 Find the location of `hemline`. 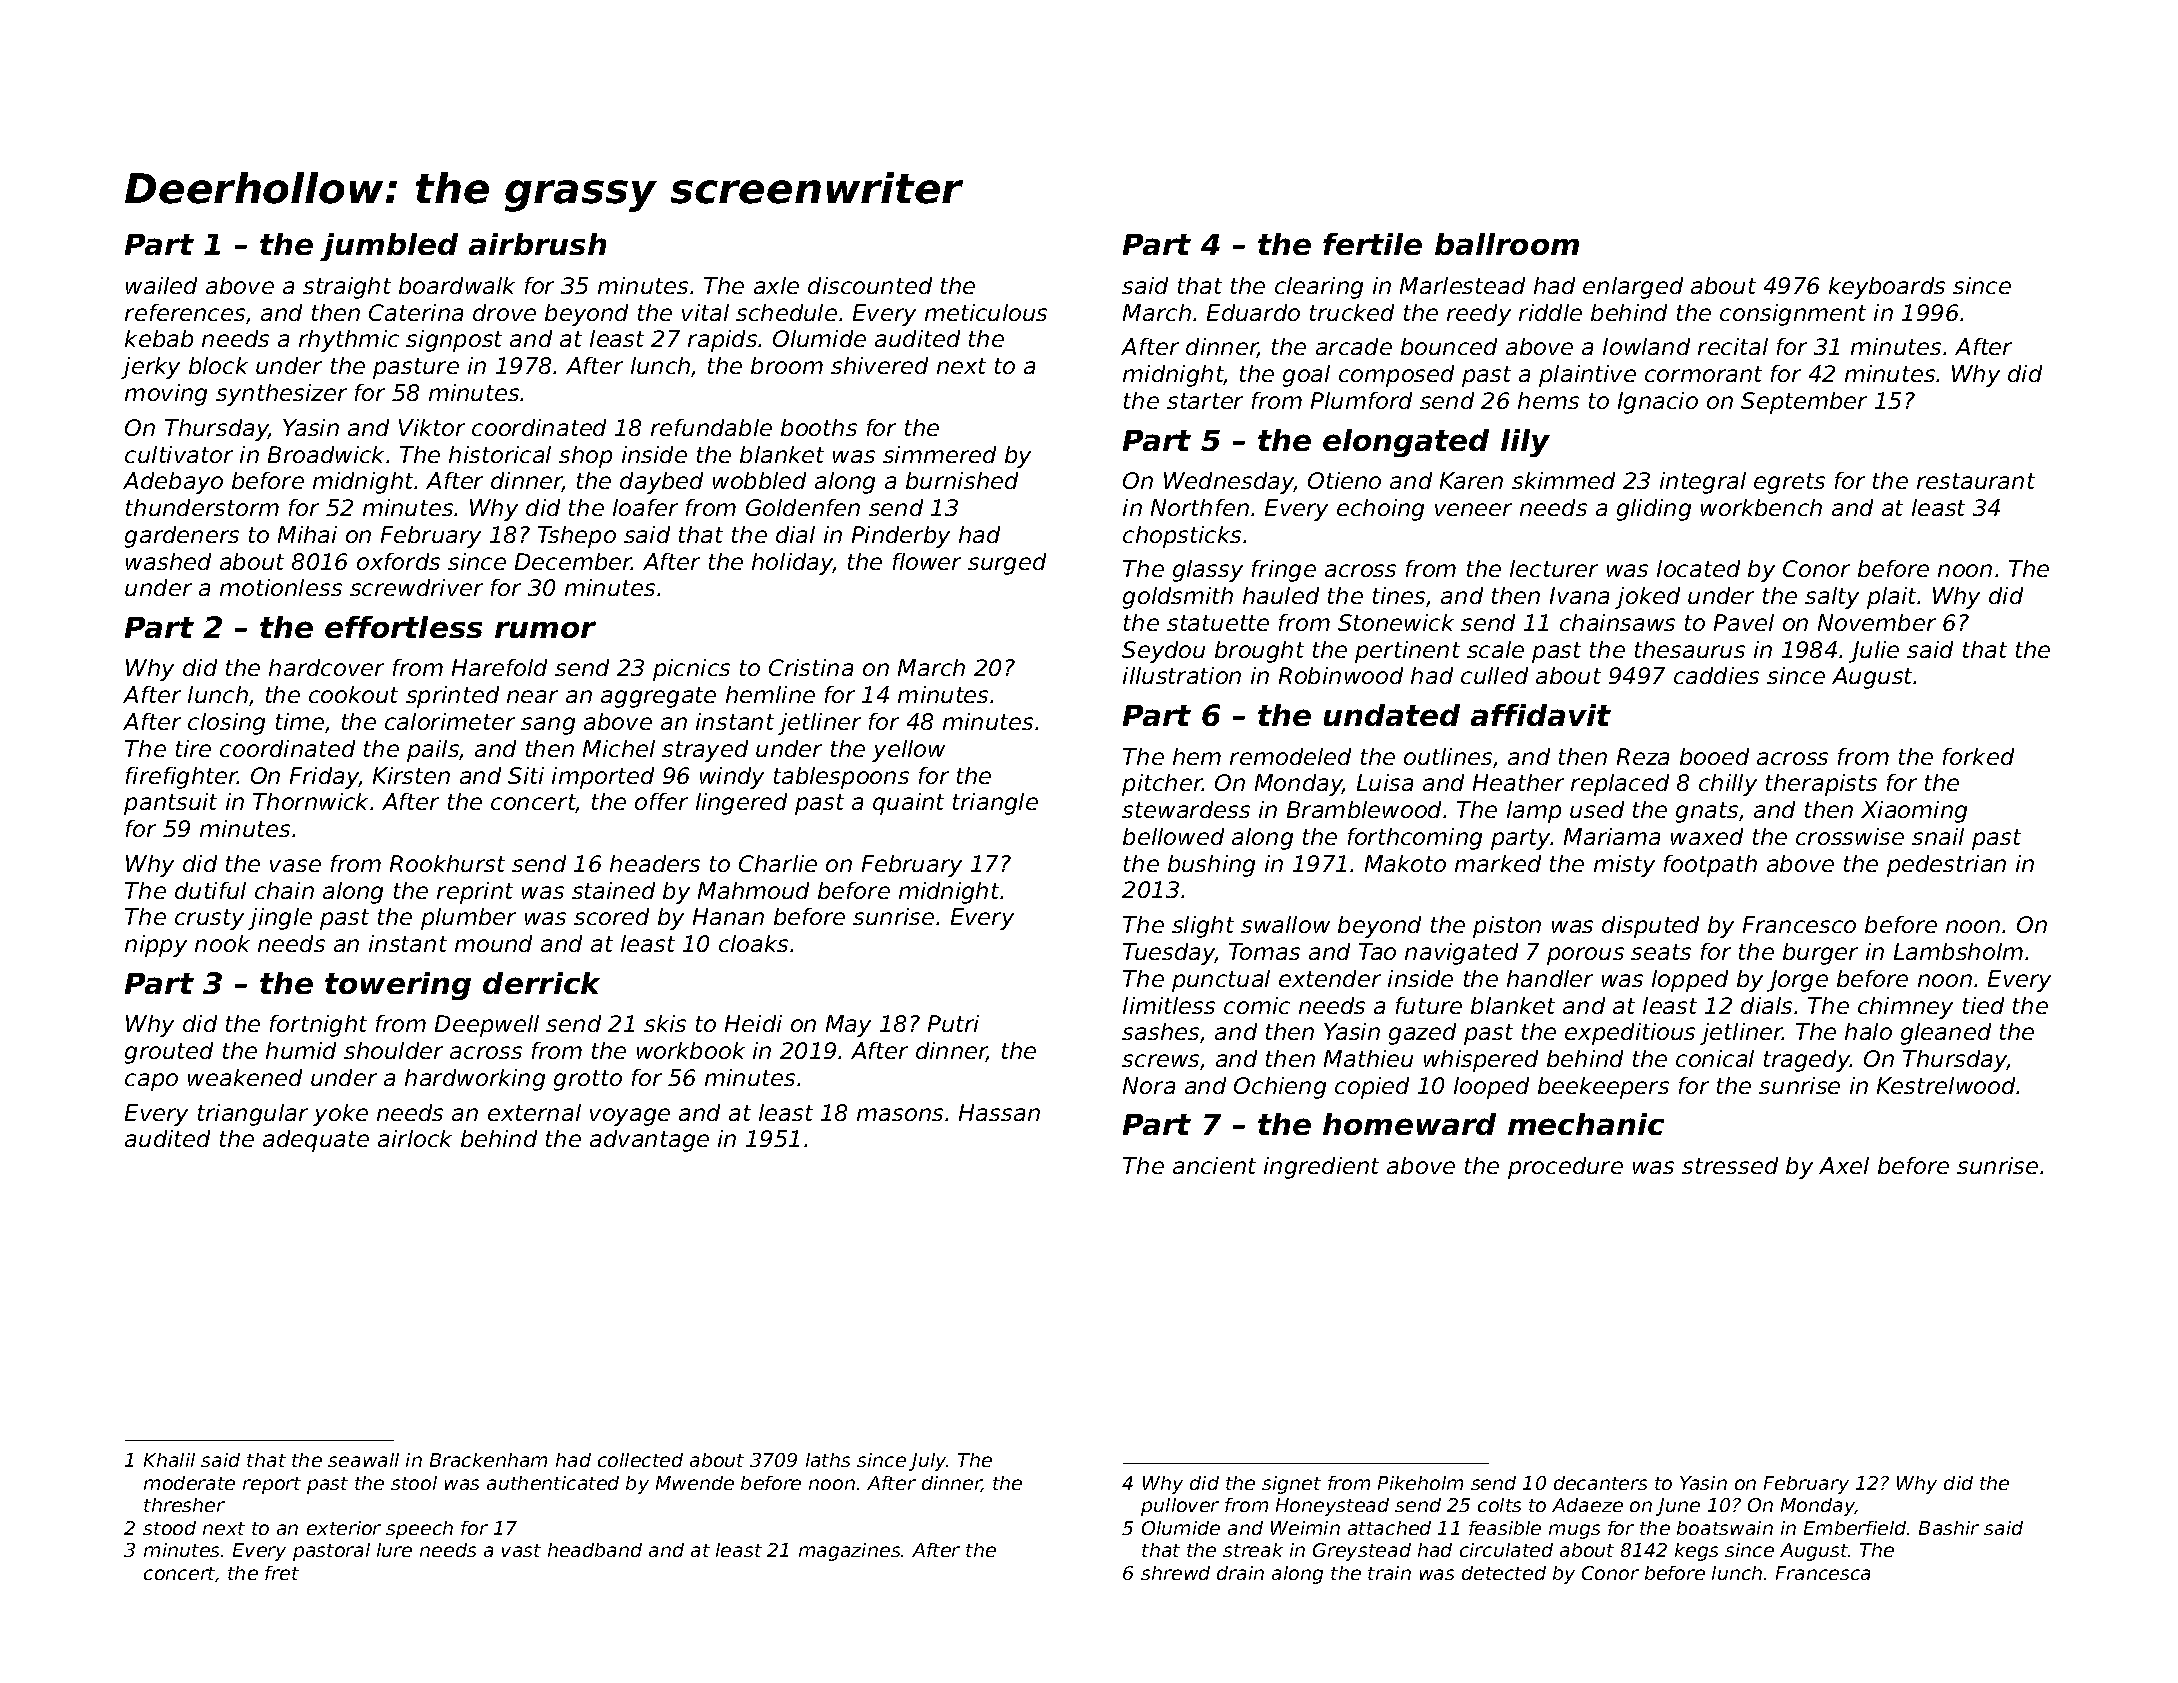

hemline is located at coordinates (770, 694).
